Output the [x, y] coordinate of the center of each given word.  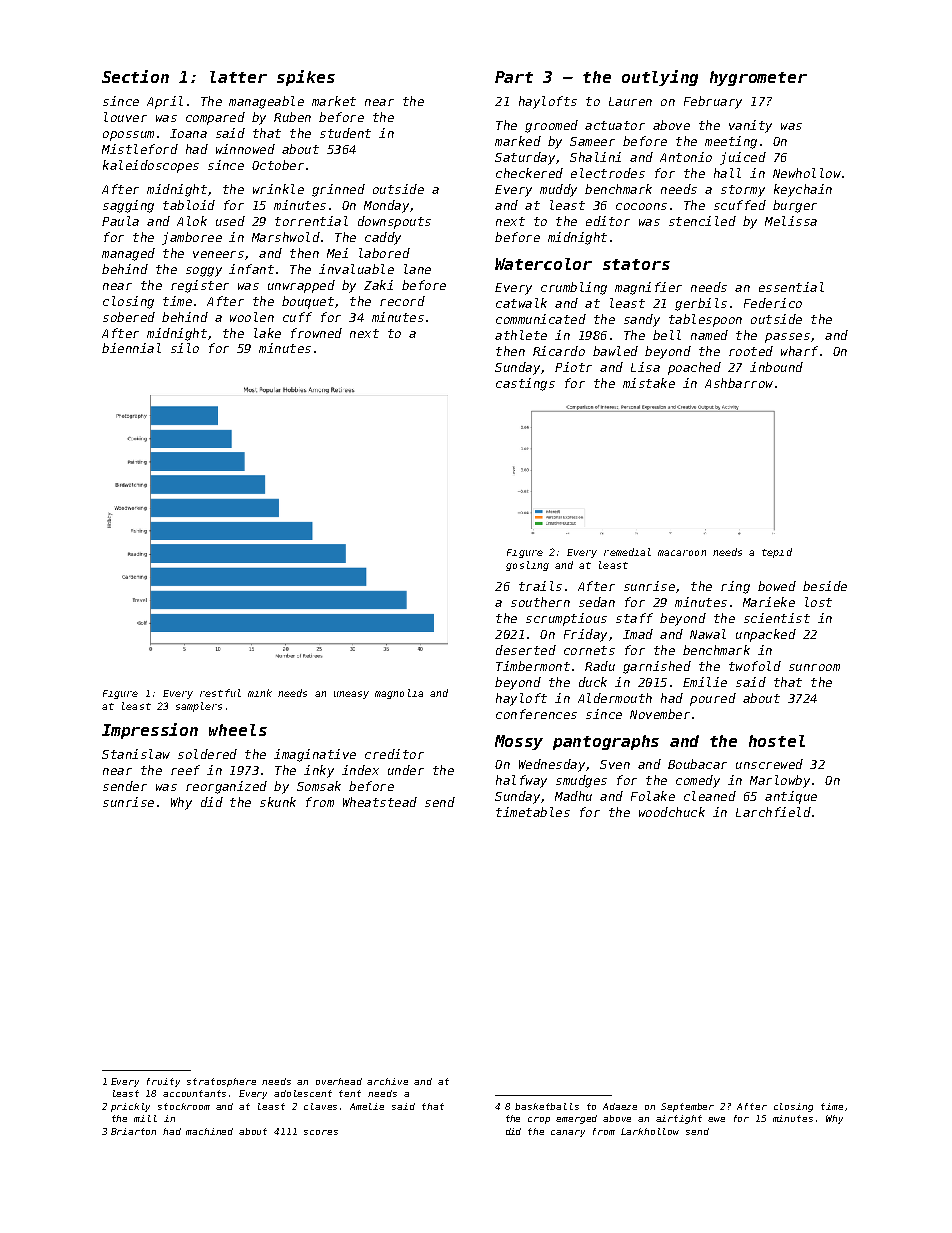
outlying [660, 78]
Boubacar [697, 764]
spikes [306, 78]
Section [135, 76]
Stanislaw [136, 754]
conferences [536, 714]
